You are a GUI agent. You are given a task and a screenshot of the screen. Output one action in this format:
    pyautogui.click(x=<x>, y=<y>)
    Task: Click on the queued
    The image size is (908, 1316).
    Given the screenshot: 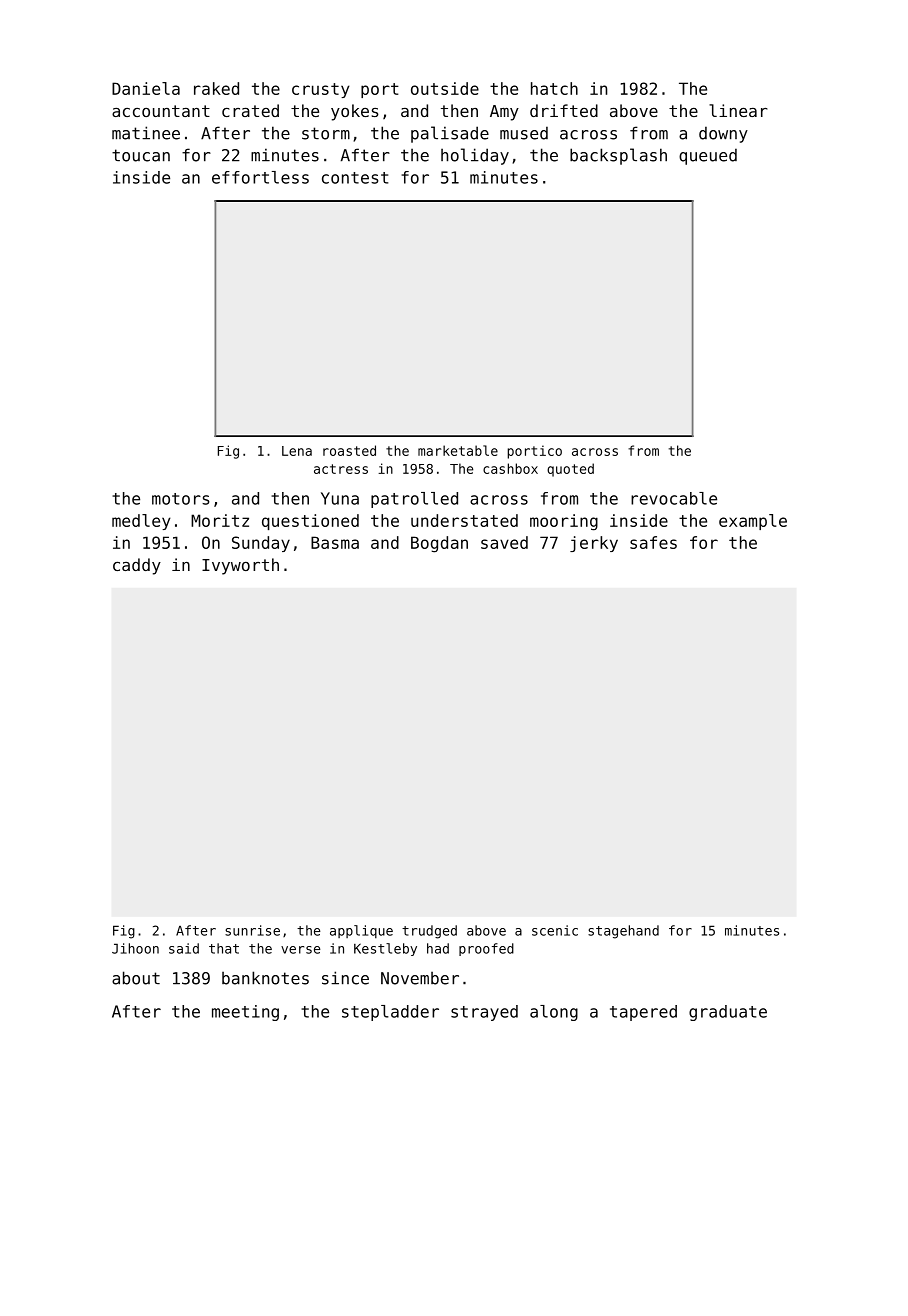 What is the action you would take?
    pyautogui.click(x=708, y=156)
